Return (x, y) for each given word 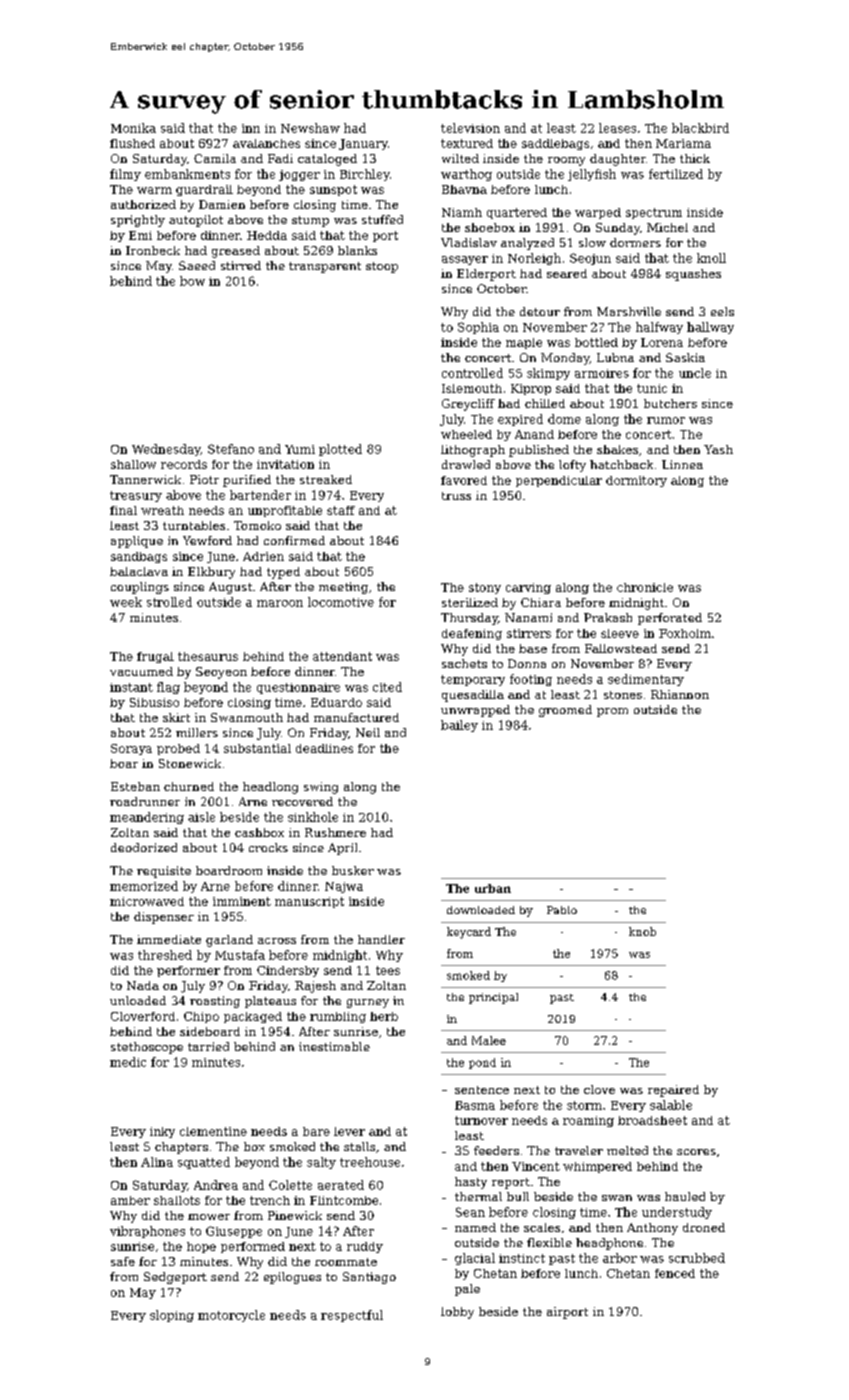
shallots (177, 1200)
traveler (579, 1150)
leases (617, 128)
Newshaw (310, 128)
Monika (133, 128)
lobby (457, 1313)
